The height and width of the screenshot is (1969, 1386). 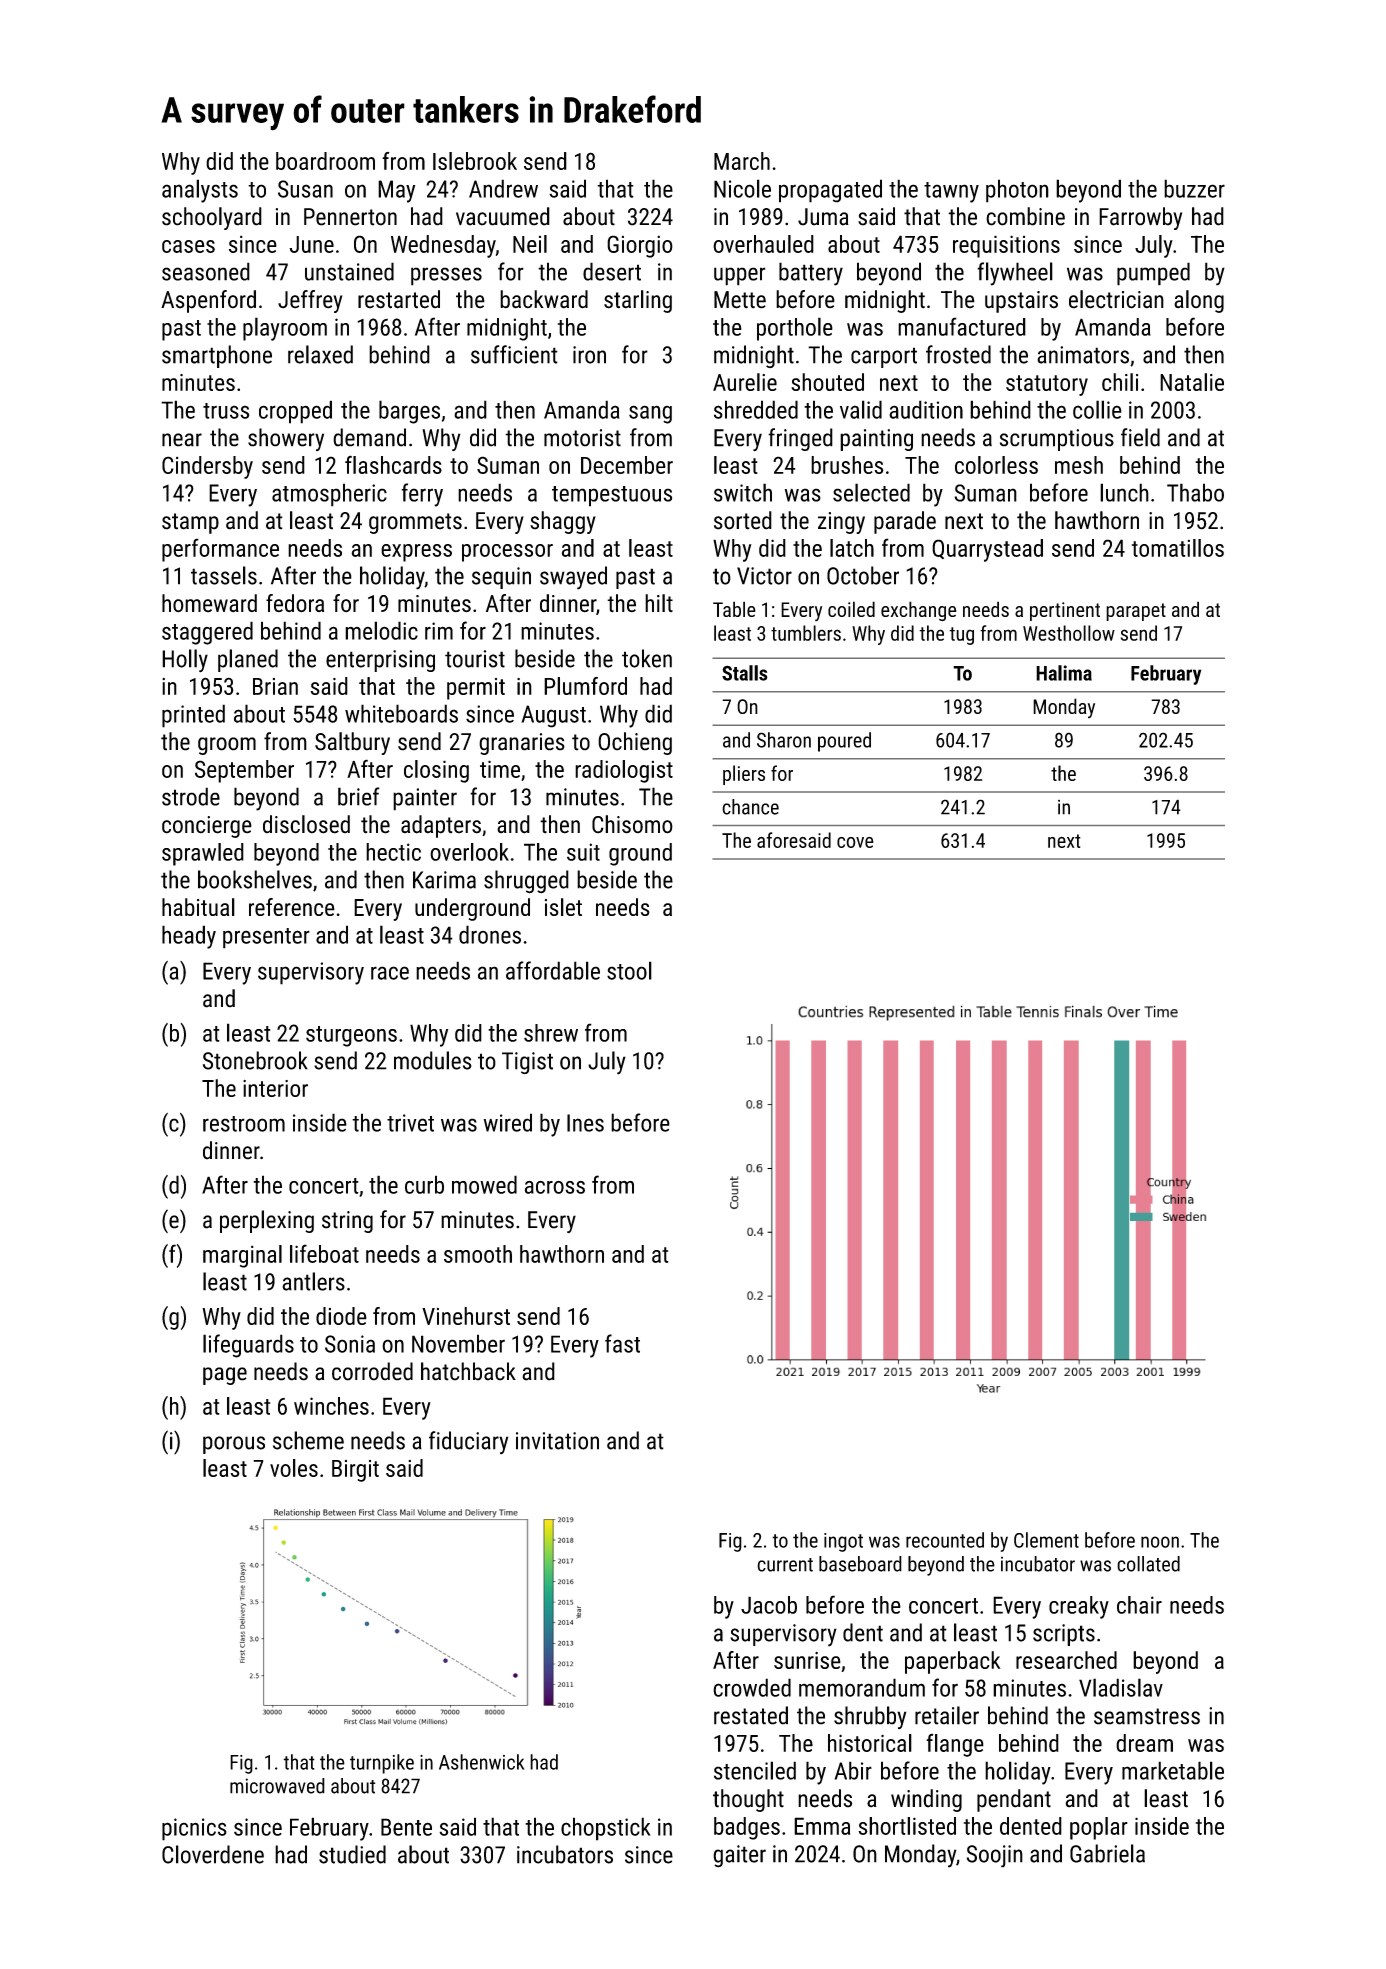 I want to click on reference, so click(x=292, y=907).
